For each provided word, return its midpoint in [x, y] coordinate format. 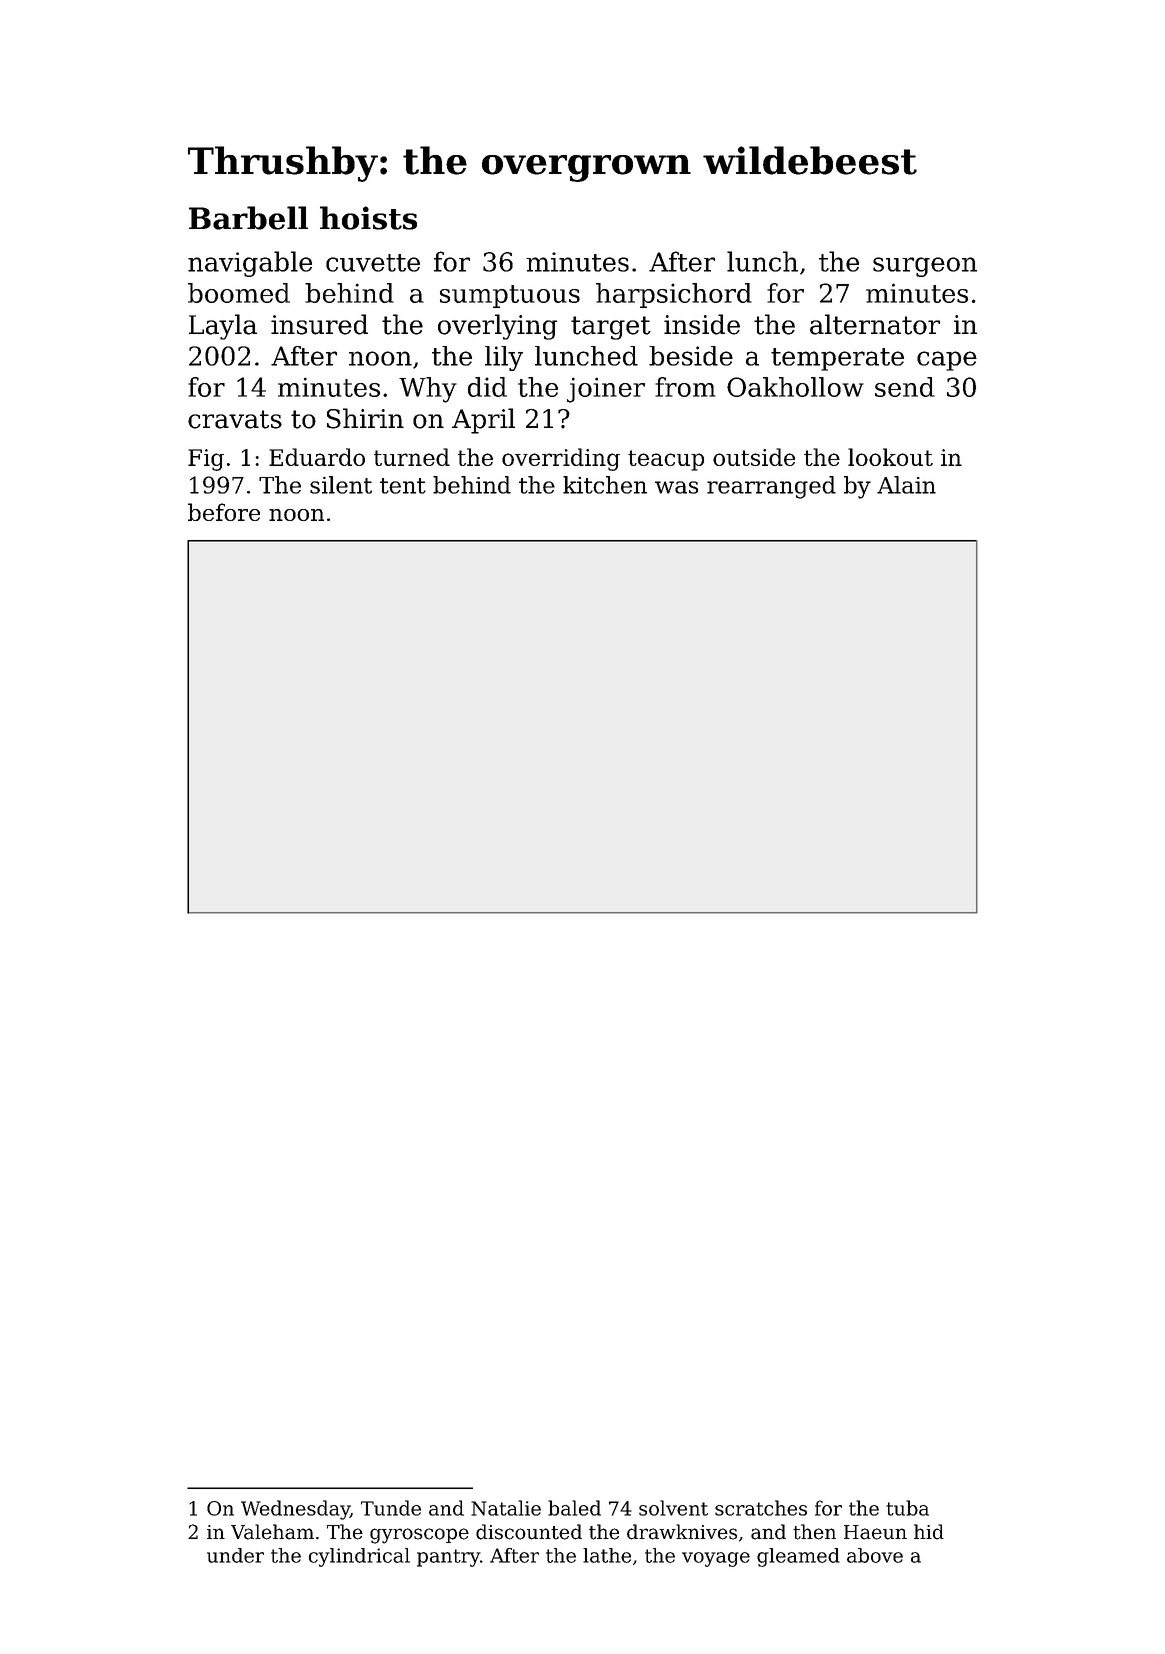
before [224, 512]
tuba [907, 1508]
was [676, 487]
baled [574, 1508]
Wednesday [295, 1510]
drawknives [682, 1532]
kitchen [605, 485]
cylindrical [359, 1557]
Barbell [248, 218]
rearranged [771, 487]
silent [341, 485]
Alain [906, 485]
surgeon [925, 267]
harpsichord [674, 295]
